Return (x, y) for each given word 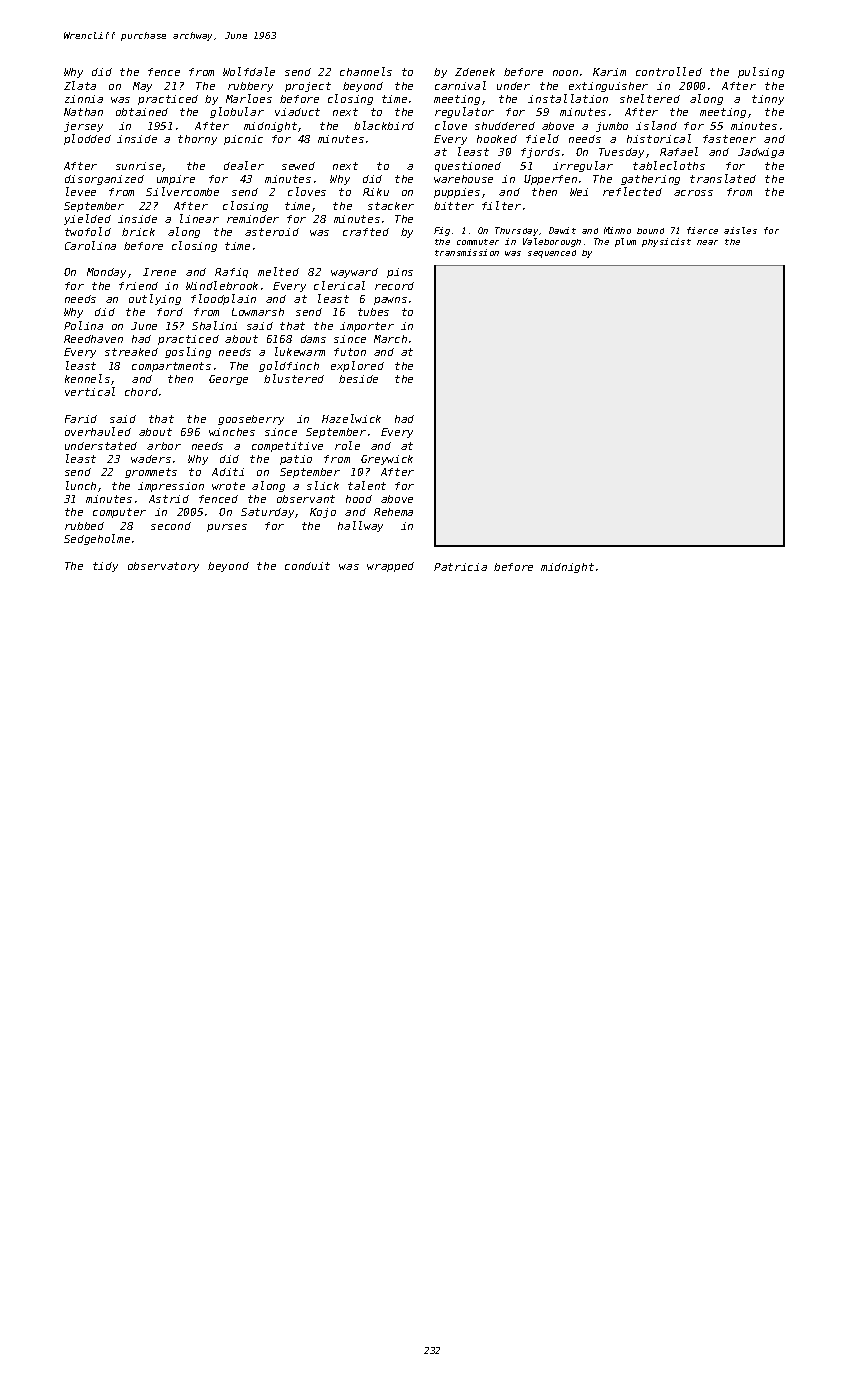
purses (227, 528)
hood (359, 499)
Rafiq (231, 273)
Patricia (460, 567)
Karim (609, 72)
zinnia (84, 99)
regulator (464, 112)
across (693, 193)
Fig (442, 231)
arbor (164, 446)
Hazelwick (351, 418)
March (390, 339)
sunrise (138, 166)
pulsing (761, 72)
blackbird (384, 125)
